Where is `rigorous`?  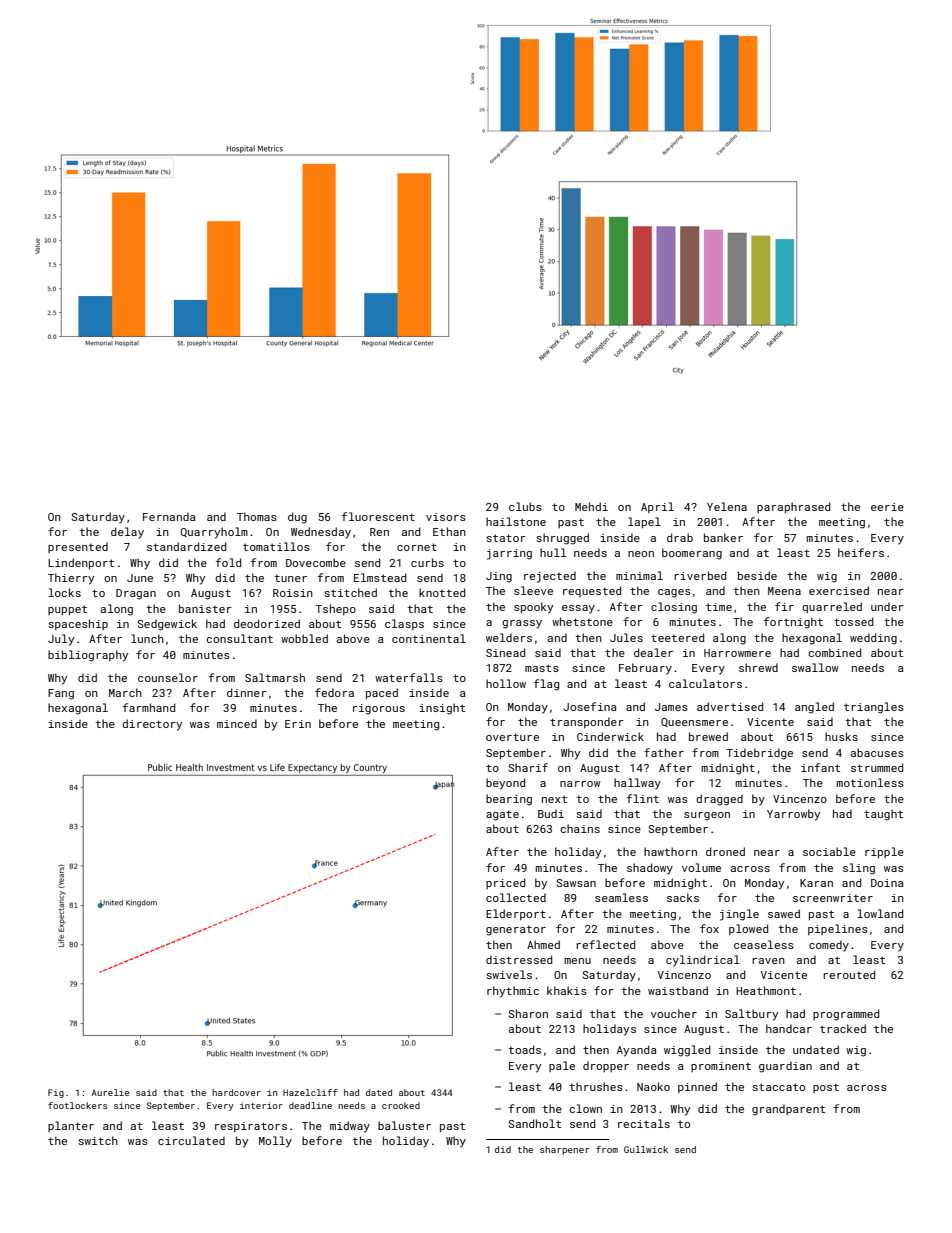
rigorous is located at coordinates (379, 709).
